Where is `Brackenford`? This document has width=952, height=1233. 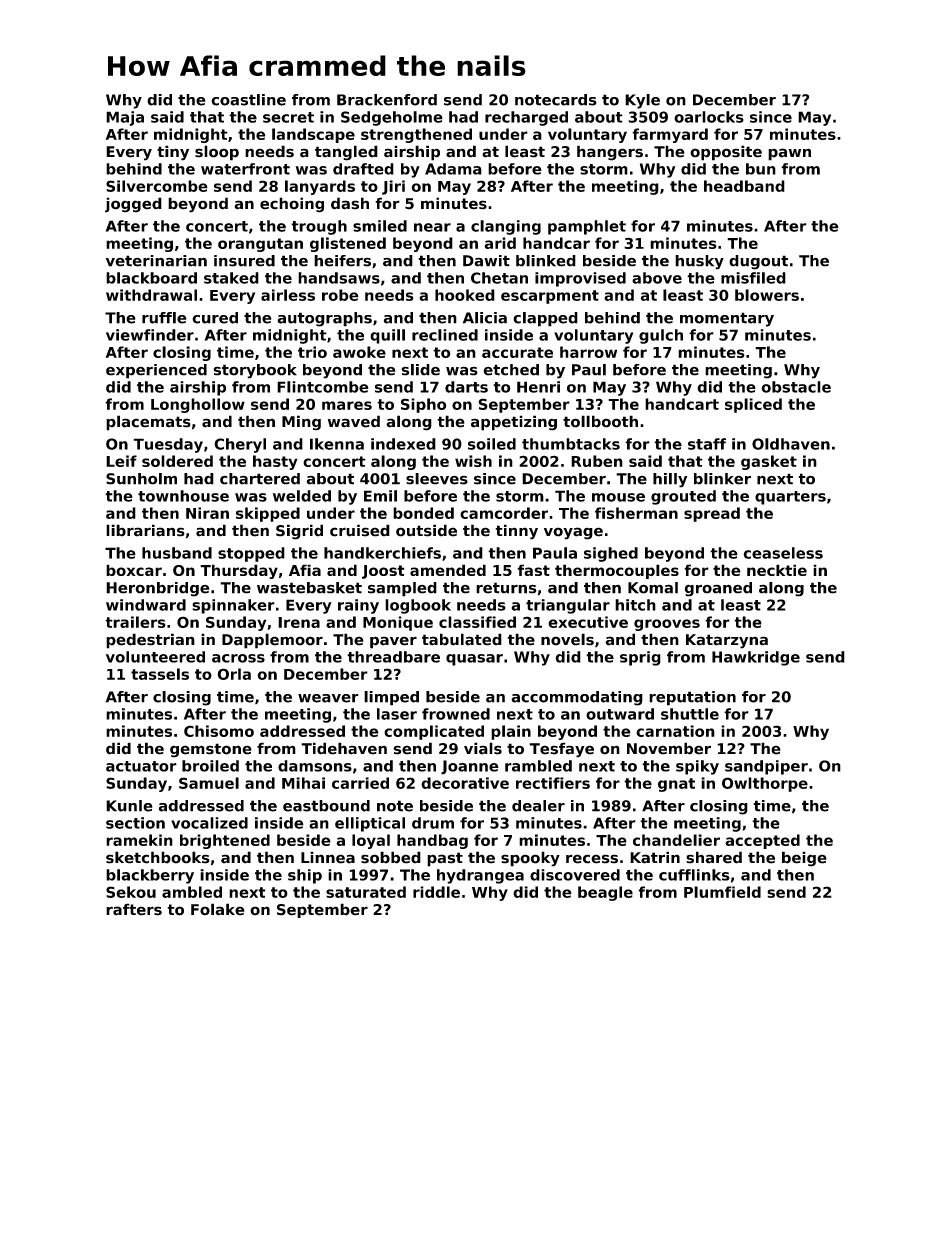
Brackenford is located at coordinates (387, 100).
